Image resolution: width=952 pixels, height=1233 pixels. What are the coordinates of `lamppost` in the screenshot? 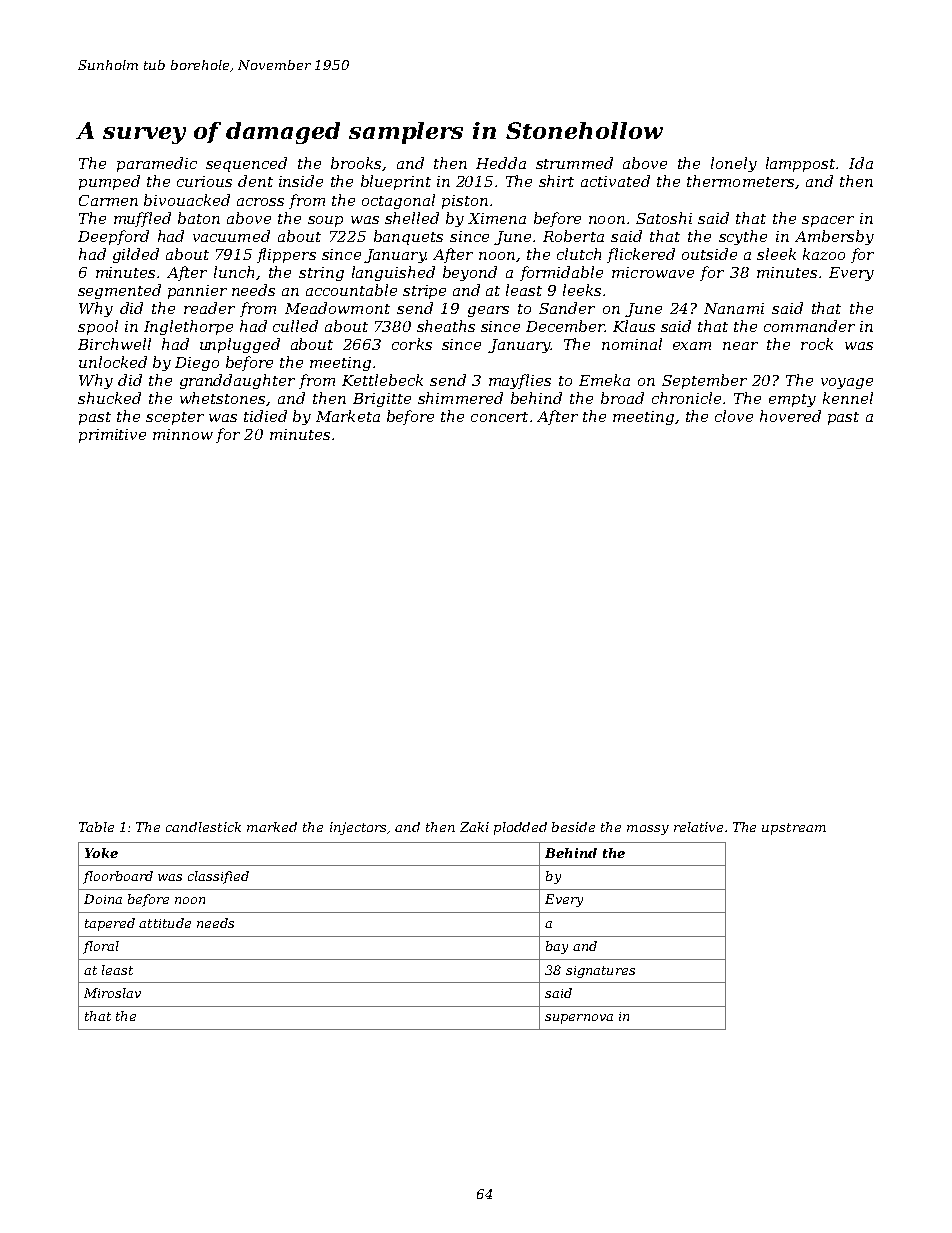 It's located at (800, 164).
